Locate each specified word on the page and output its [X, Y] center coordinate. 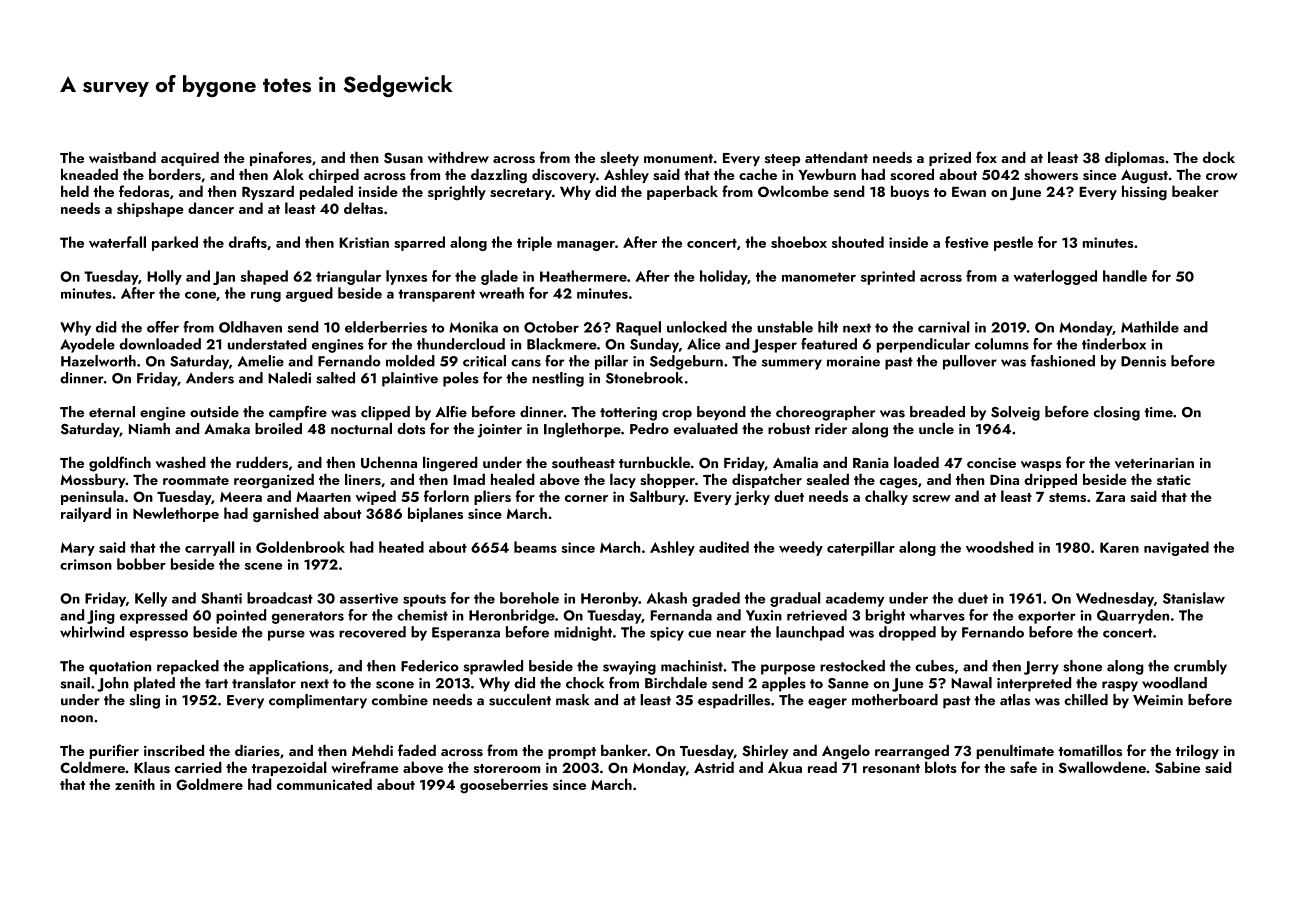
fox [986, 157]
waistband [122, 157]
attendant [836, 157]
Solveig [1015, 413]
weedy [801, 548]
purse [286, 635]
